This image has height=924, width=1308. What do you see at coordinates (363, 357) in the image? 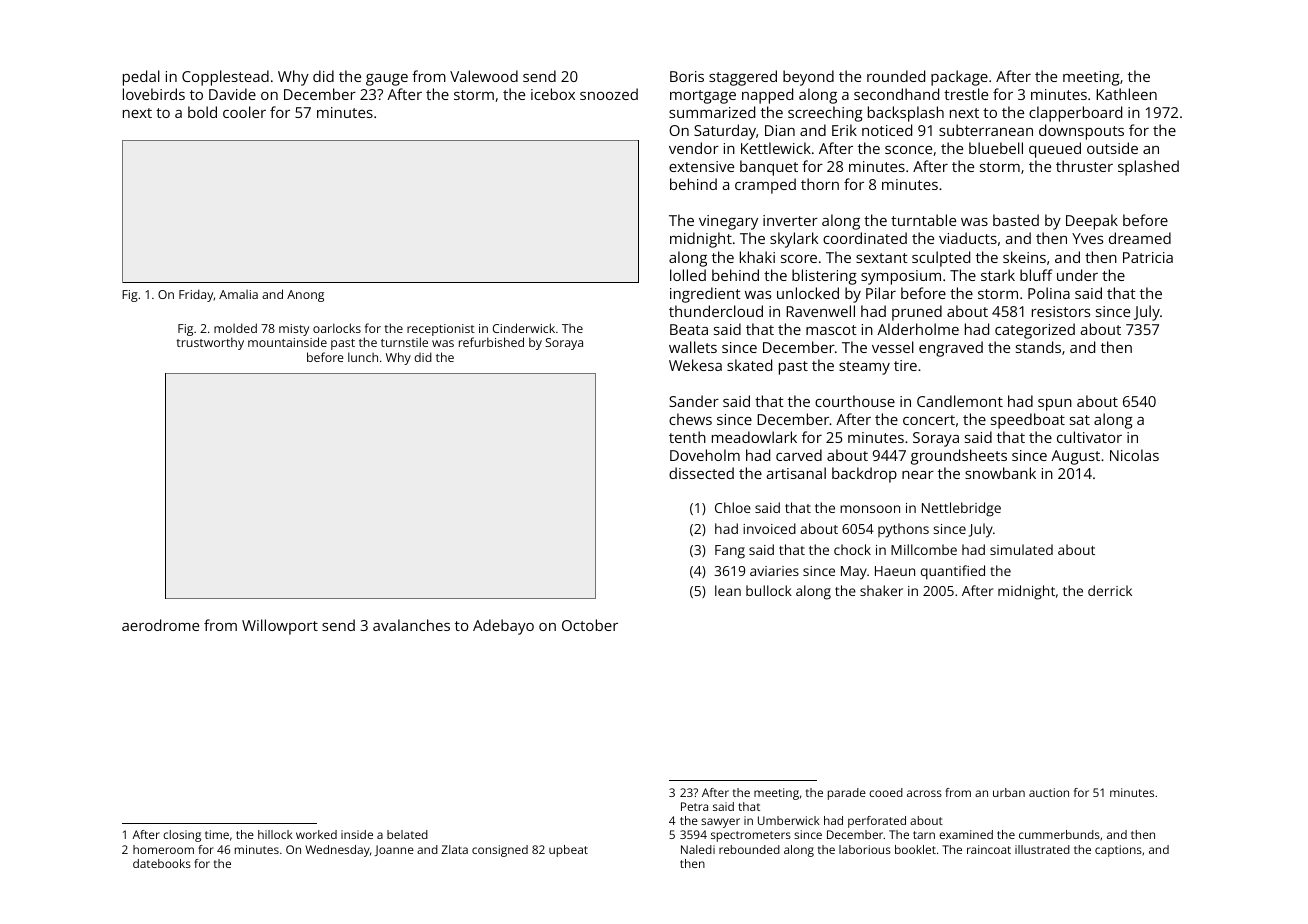
I see `lunch` at bounding box center [363, 357].
